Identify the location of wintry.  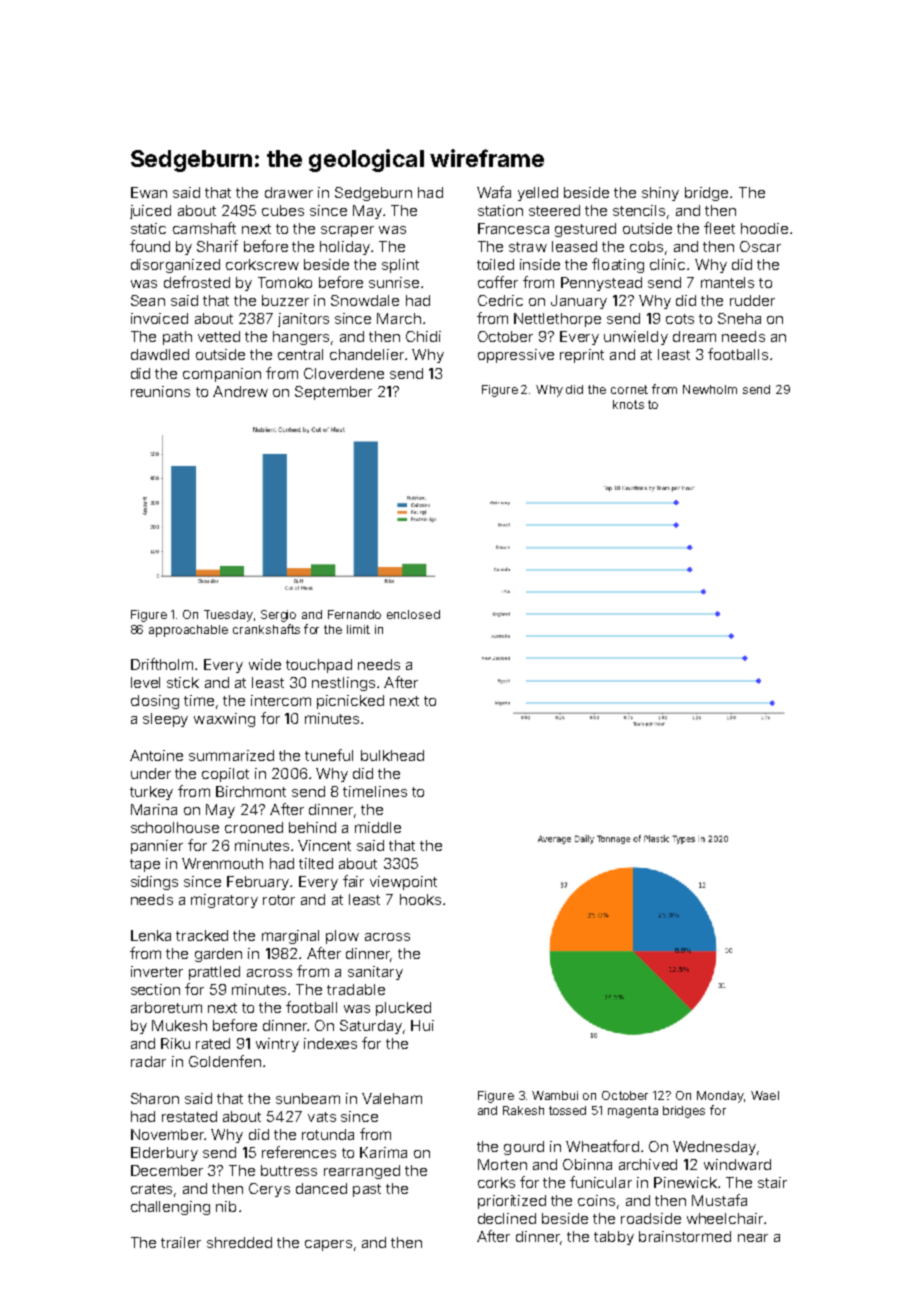
(277, 1045).
